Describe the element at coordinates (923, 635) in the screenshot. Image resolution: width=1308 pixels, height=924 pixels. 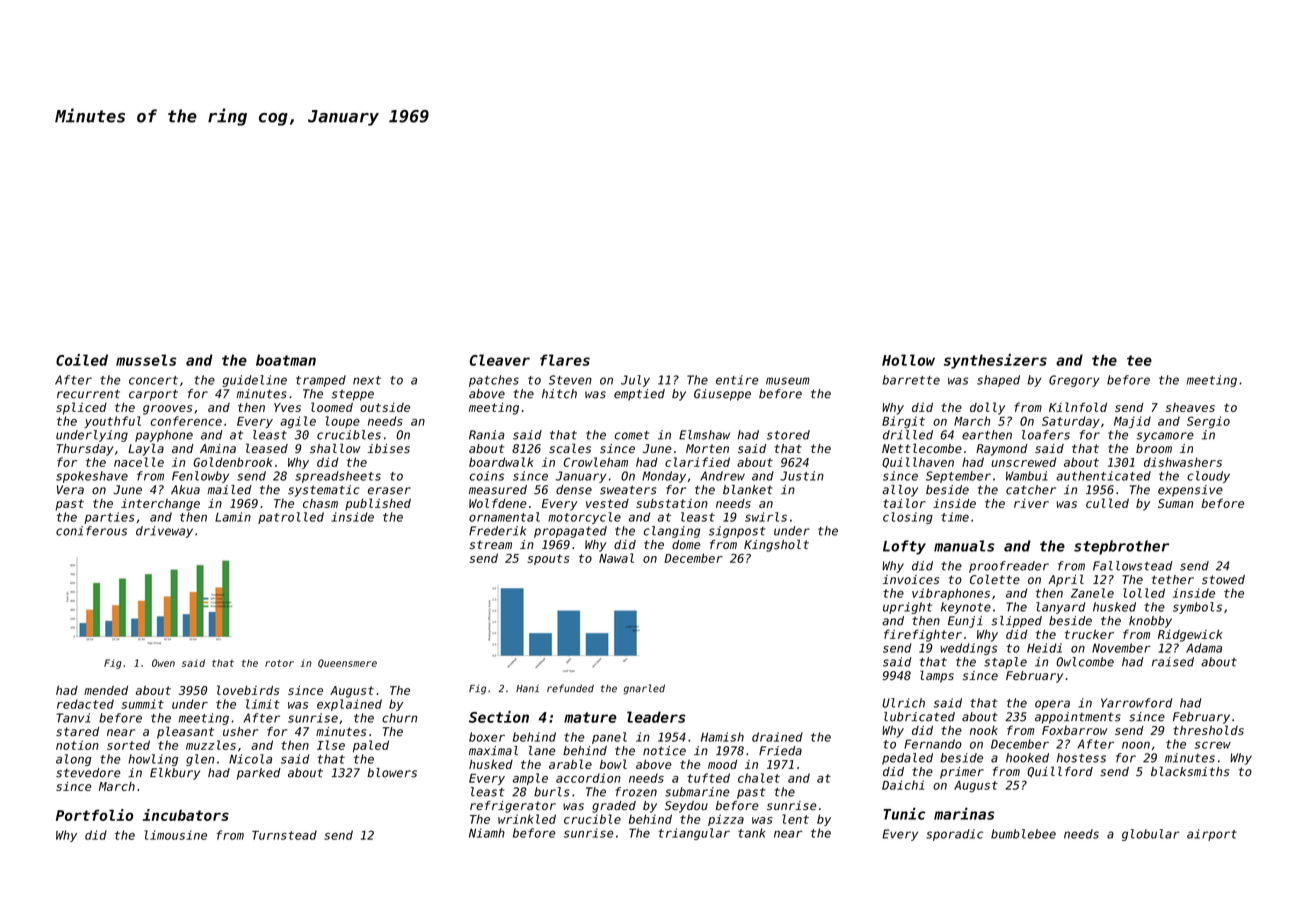
I see `firefighter` at that location.
